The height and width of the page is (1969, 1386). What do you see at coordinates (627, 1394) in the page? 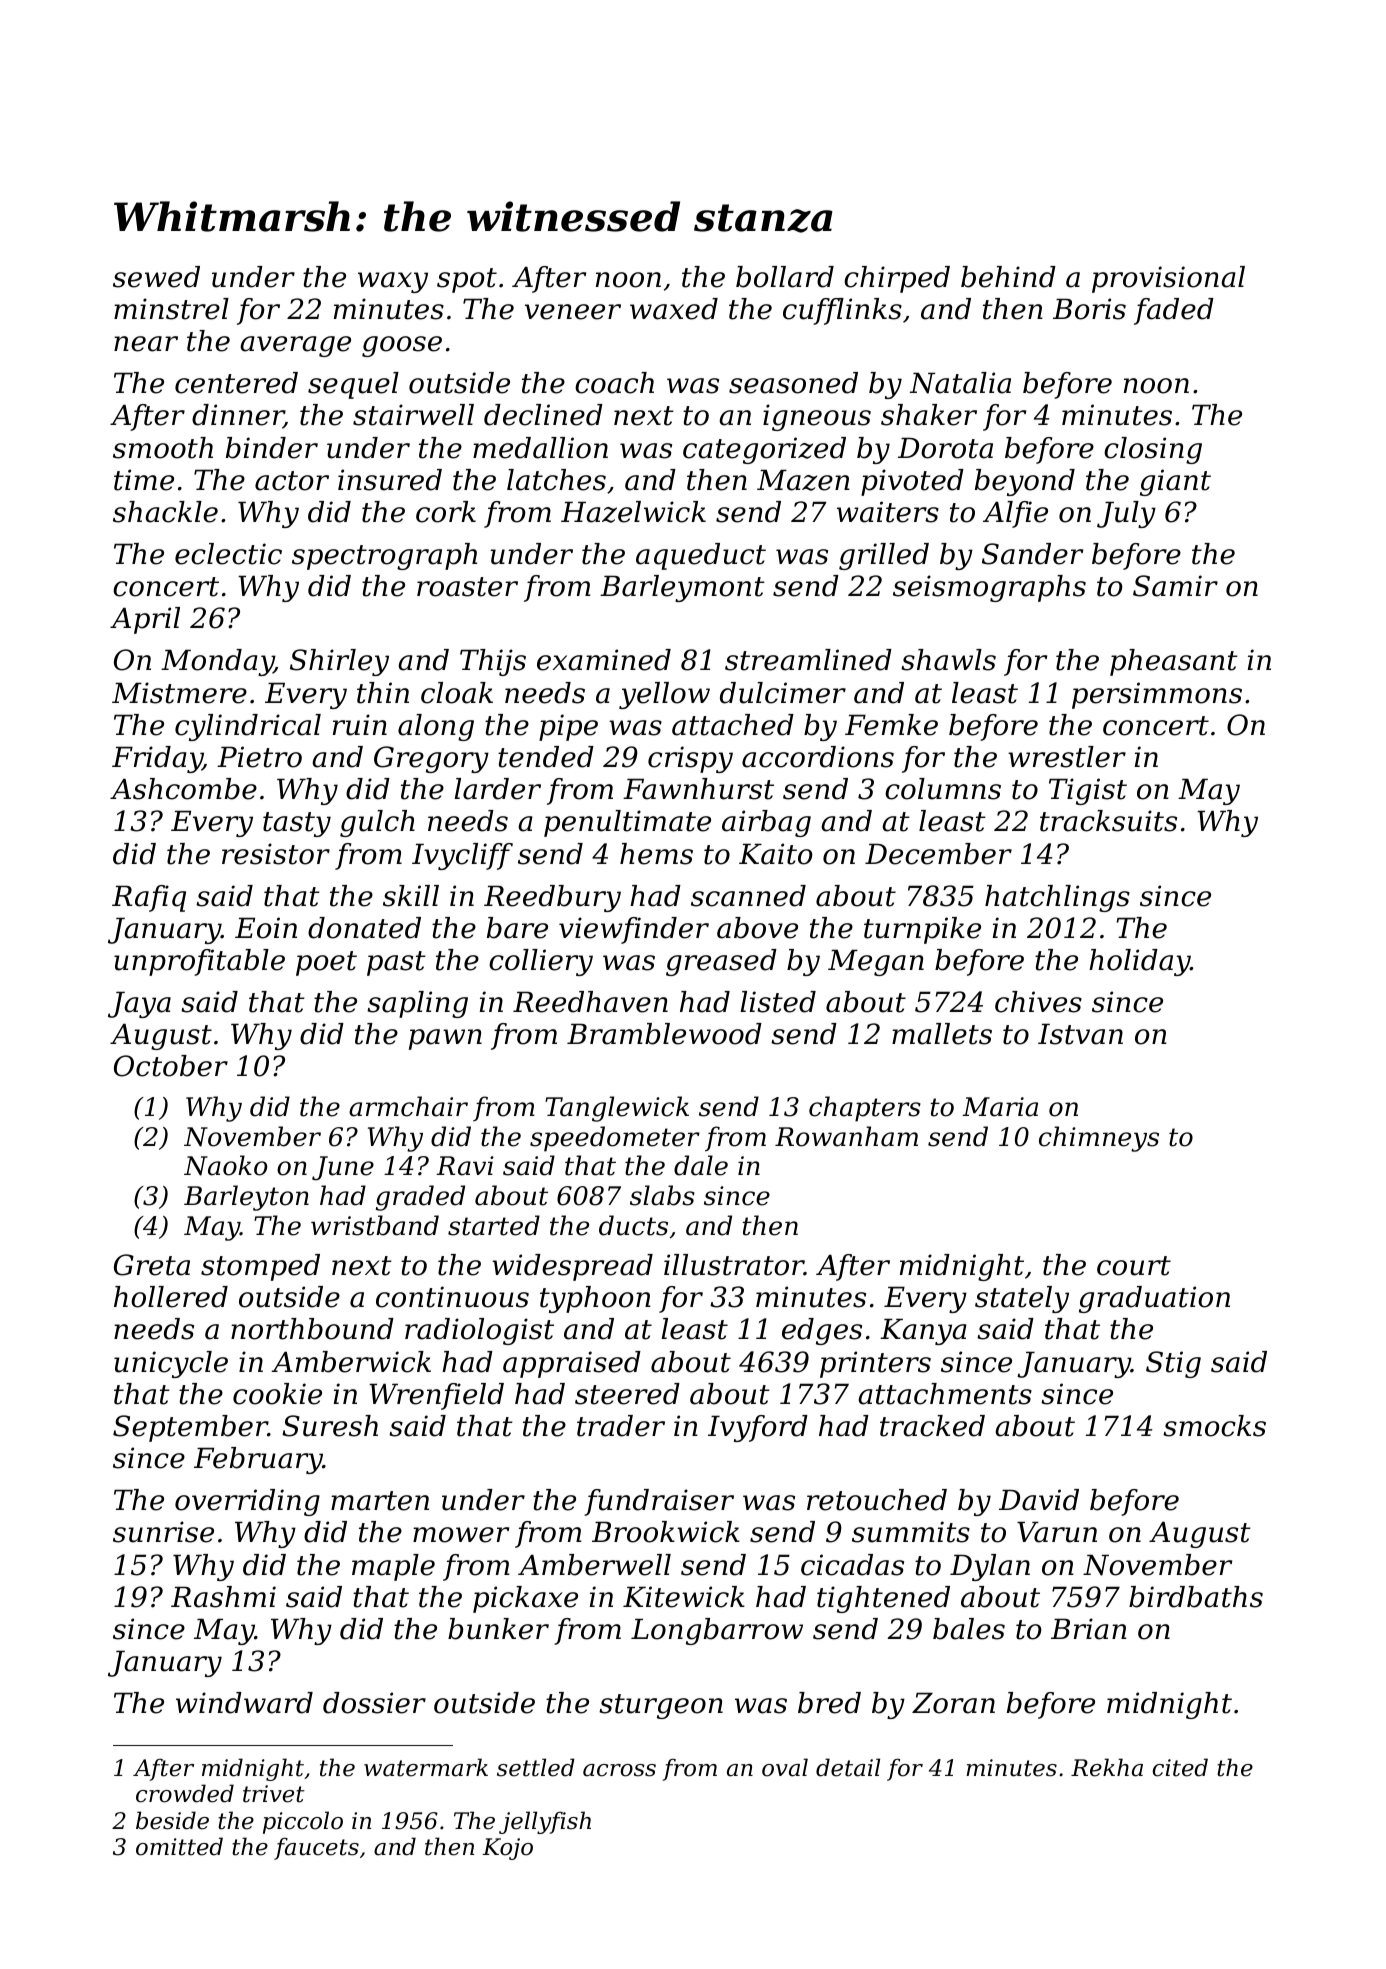
I see `steered` at bounding box center [627, 1394].
